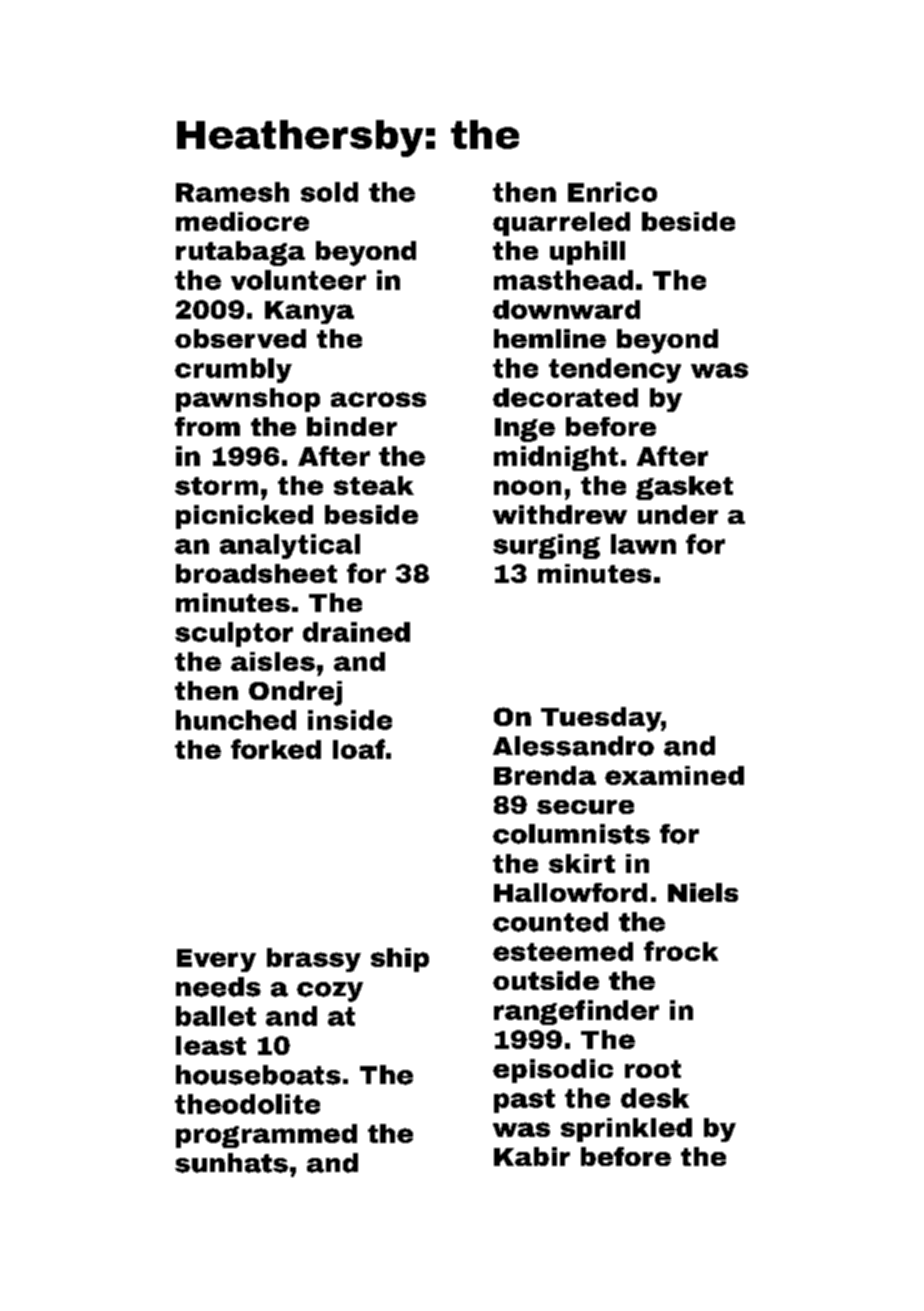 This screenshot has width=924, height=1311. Describe the element at coordinates (653, 1069) in the screenshot. I see `root` at that location.
